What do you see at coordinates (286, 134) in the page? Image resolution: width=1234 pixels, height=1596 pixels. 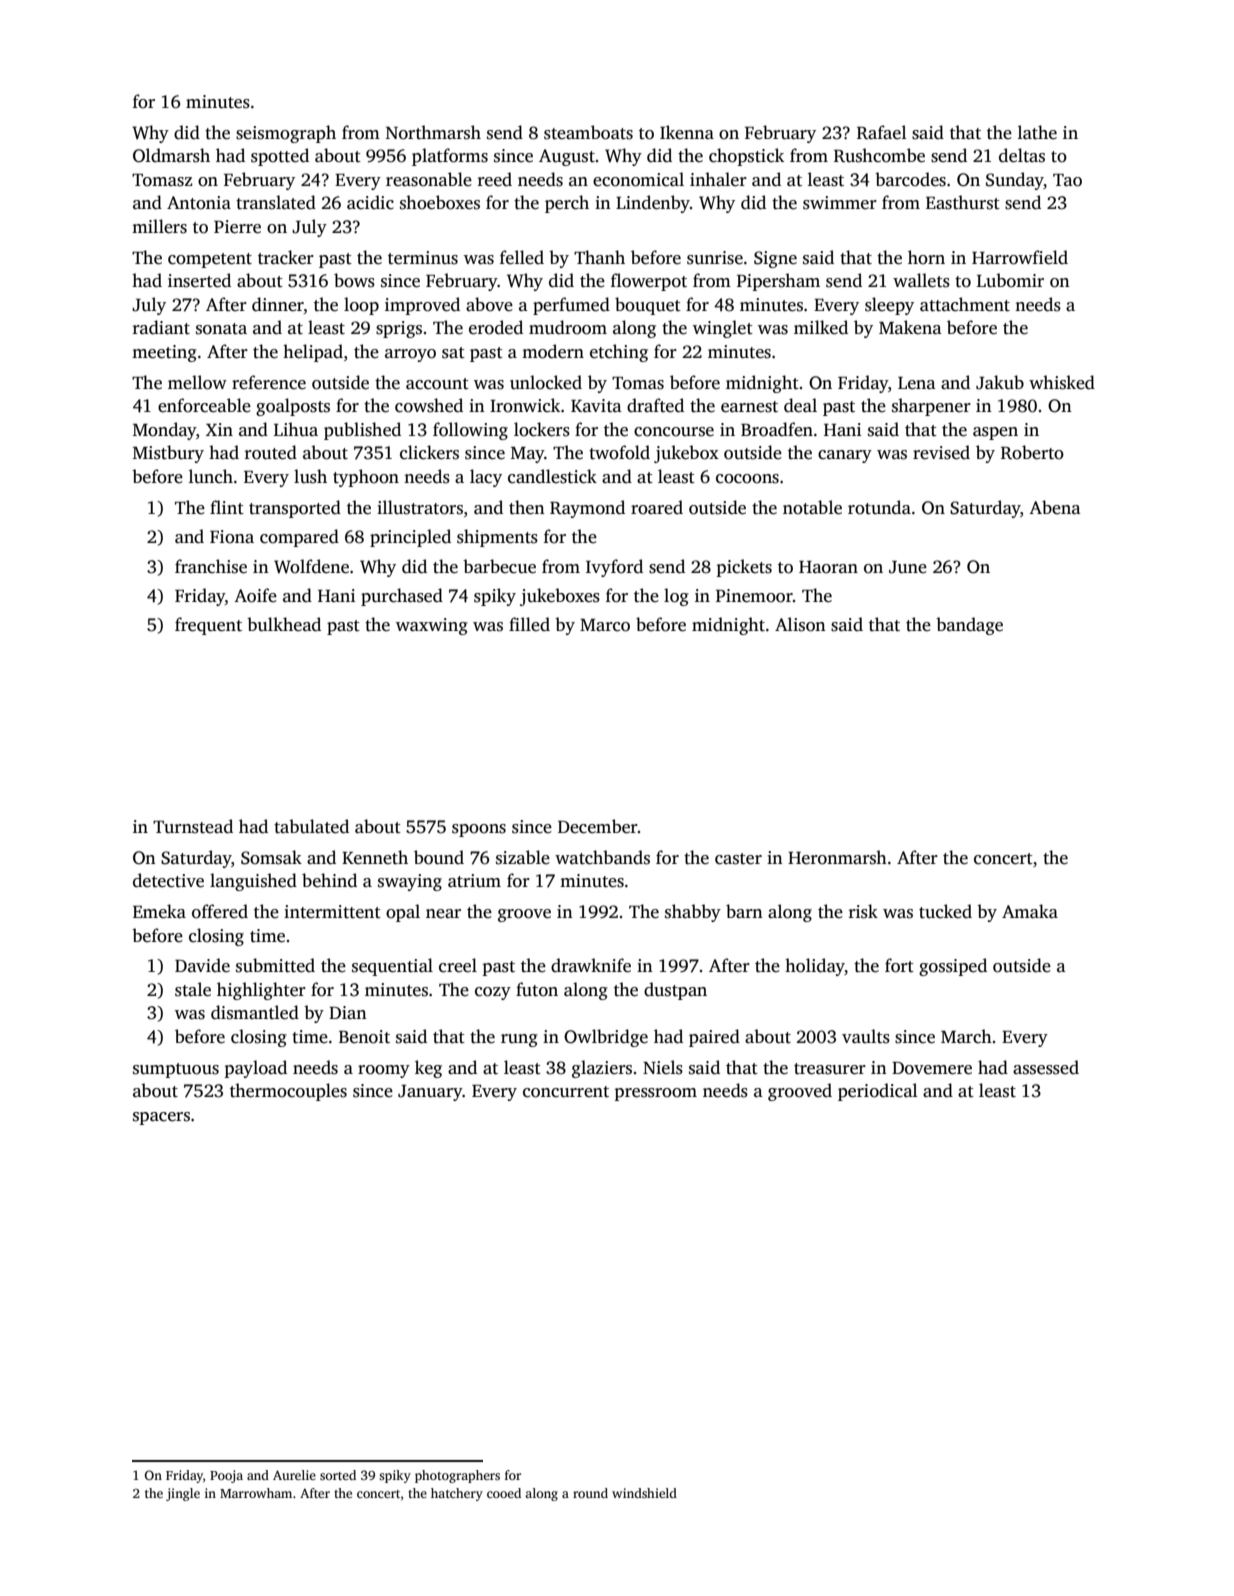 I see `seismograph` at bounding box center [286, 134].
